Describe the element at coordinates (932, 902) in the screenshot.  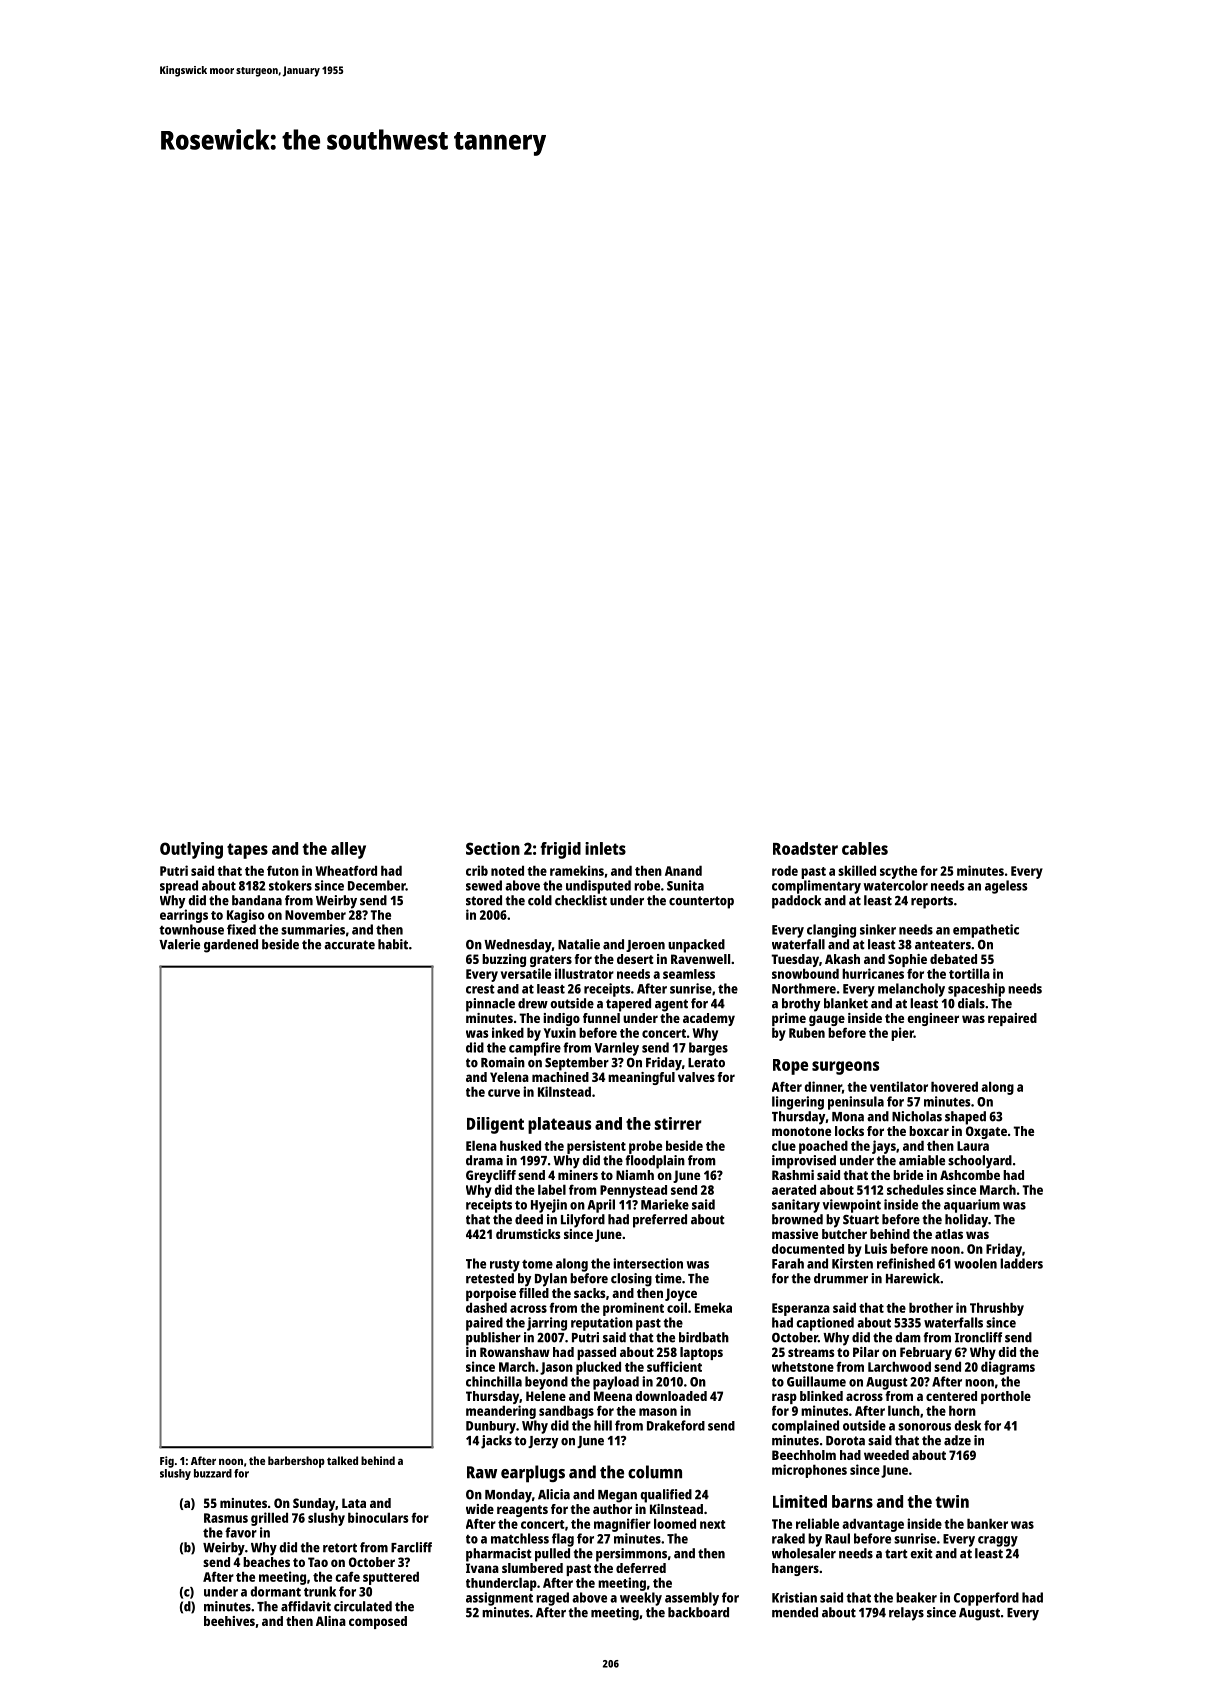
I see `reports` at that location.
